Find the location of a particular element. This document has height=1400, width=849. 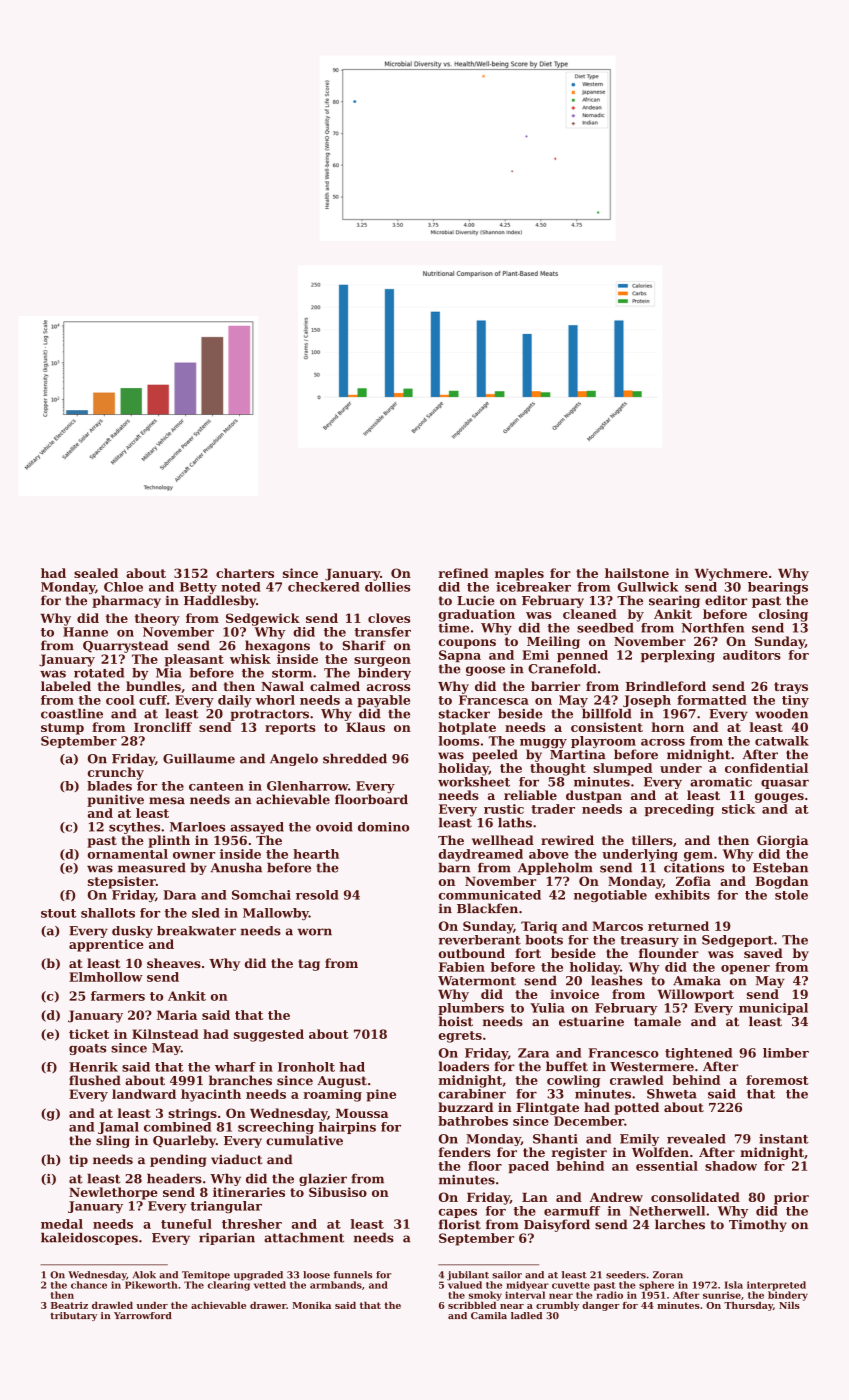

foremost is located at coordinates (777, 1080).
